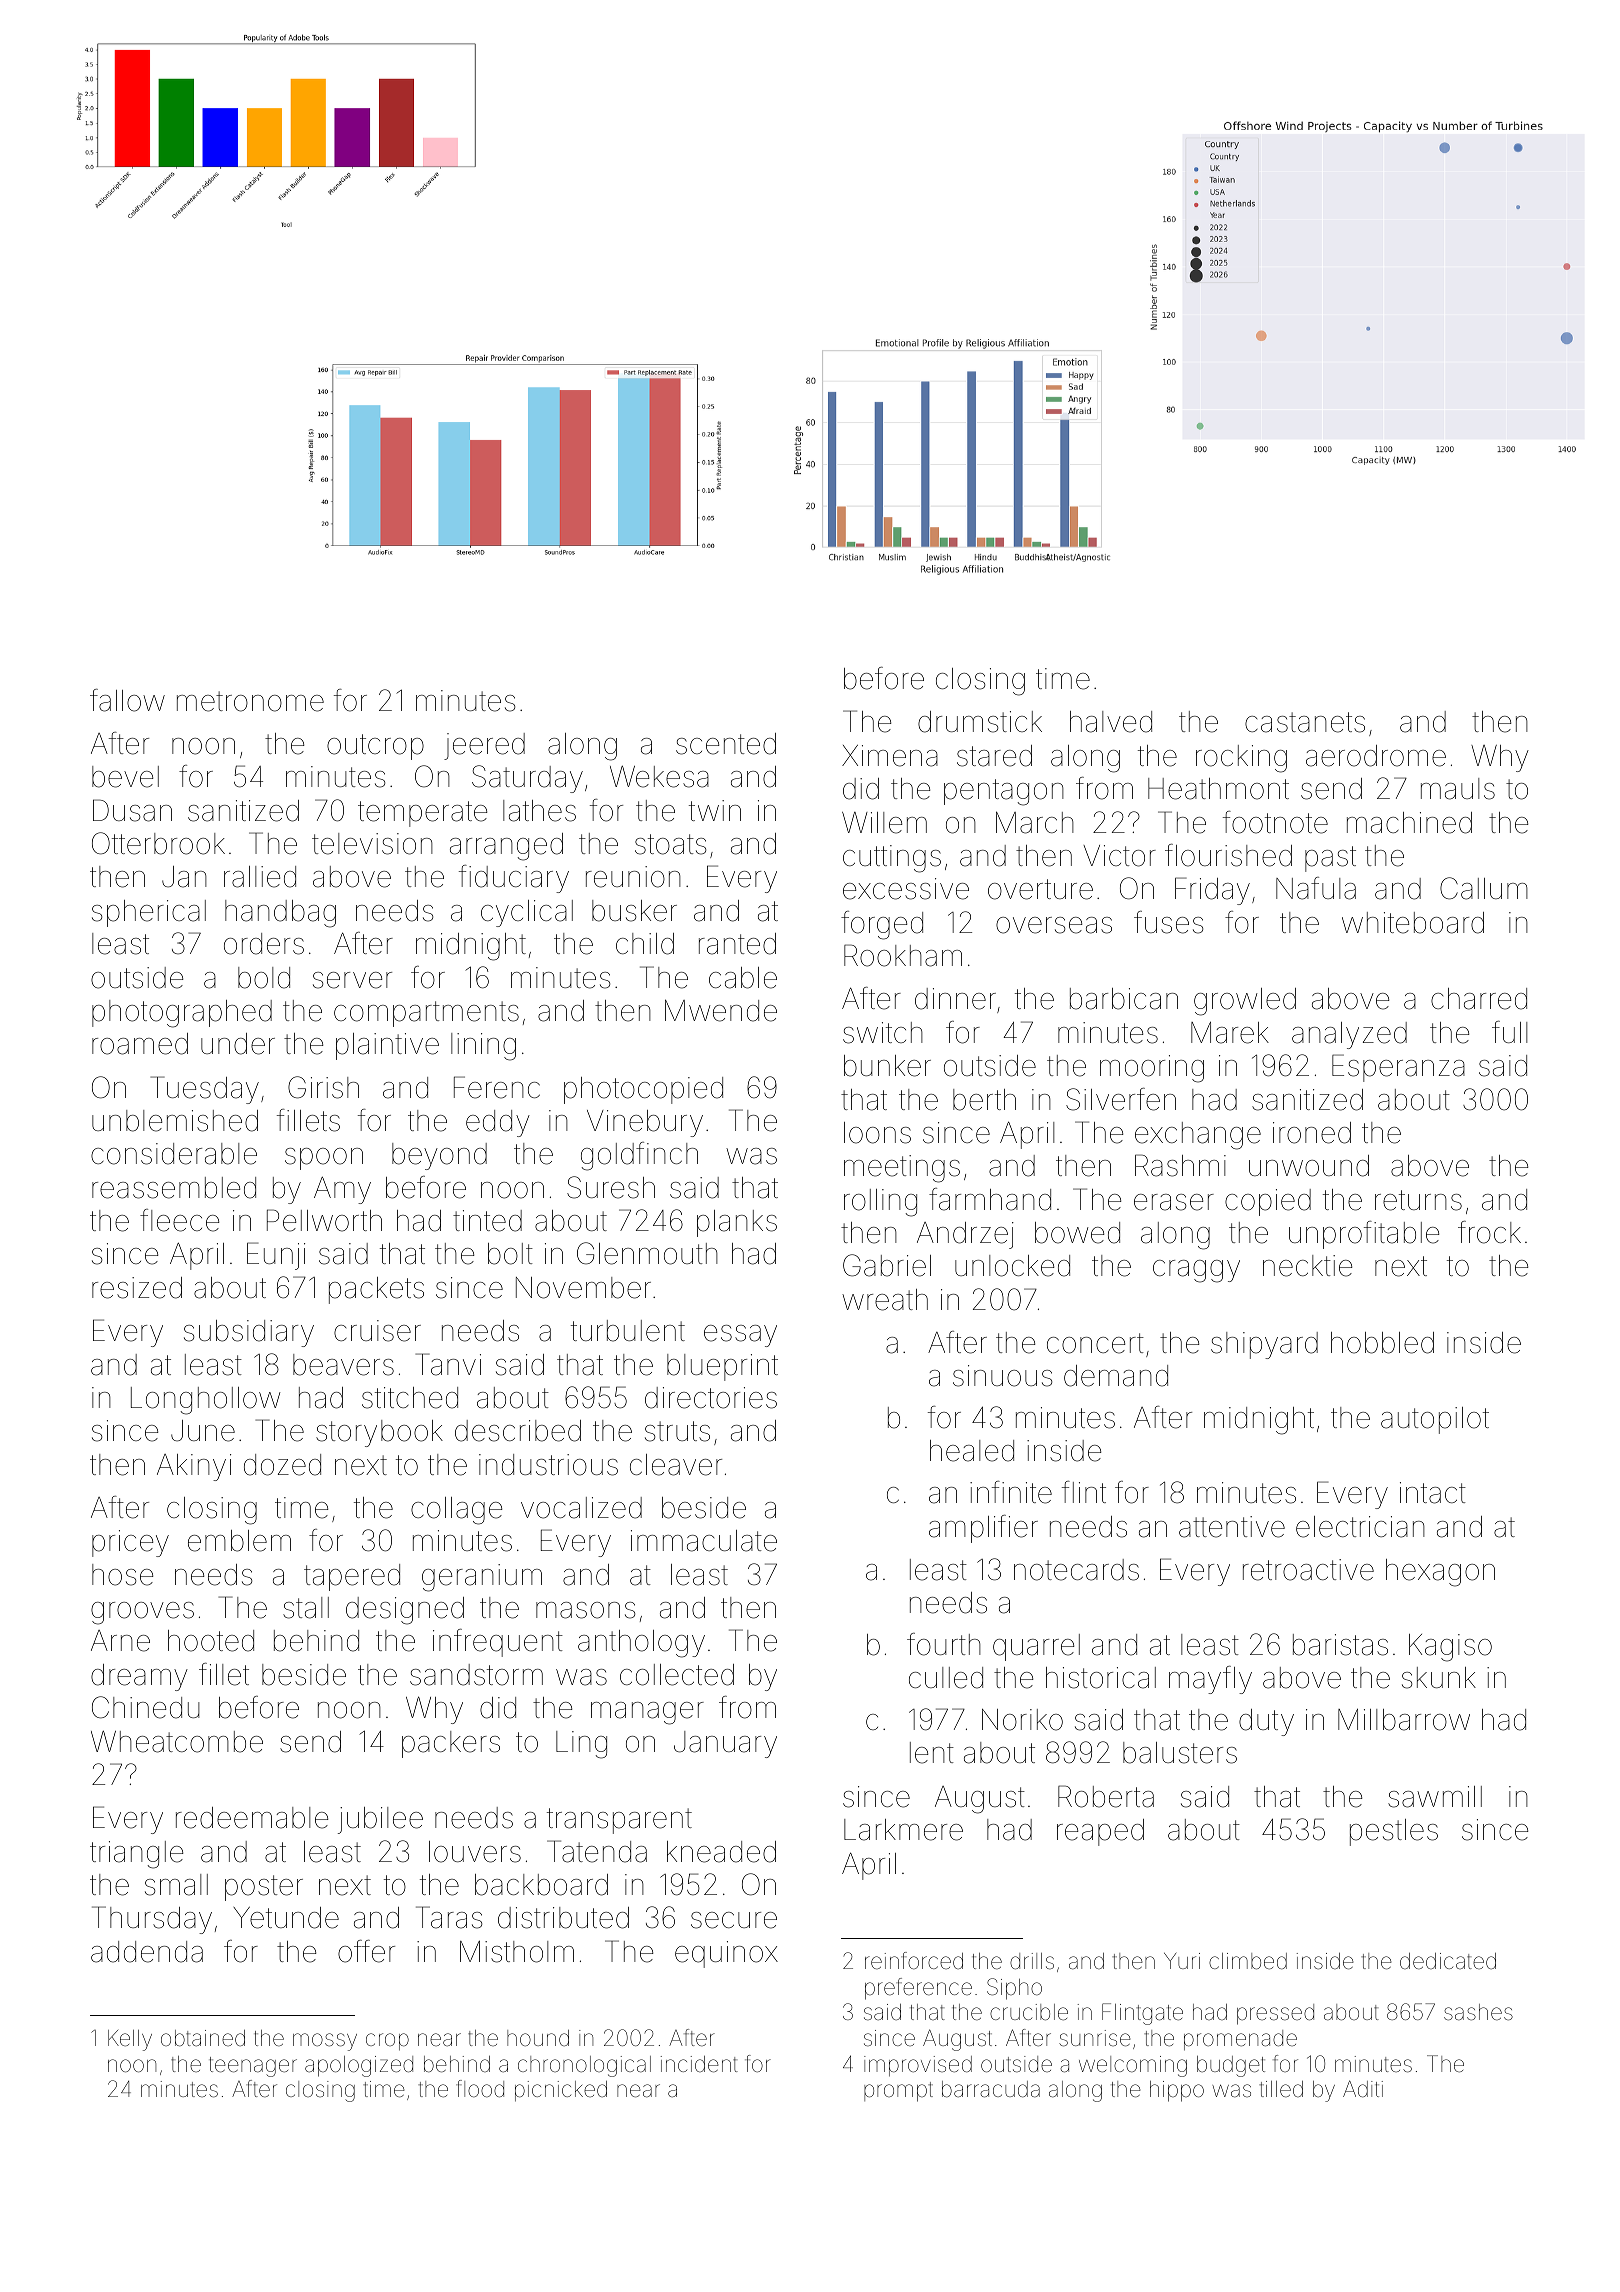  I want to click on halved, so click(1111, 722).
